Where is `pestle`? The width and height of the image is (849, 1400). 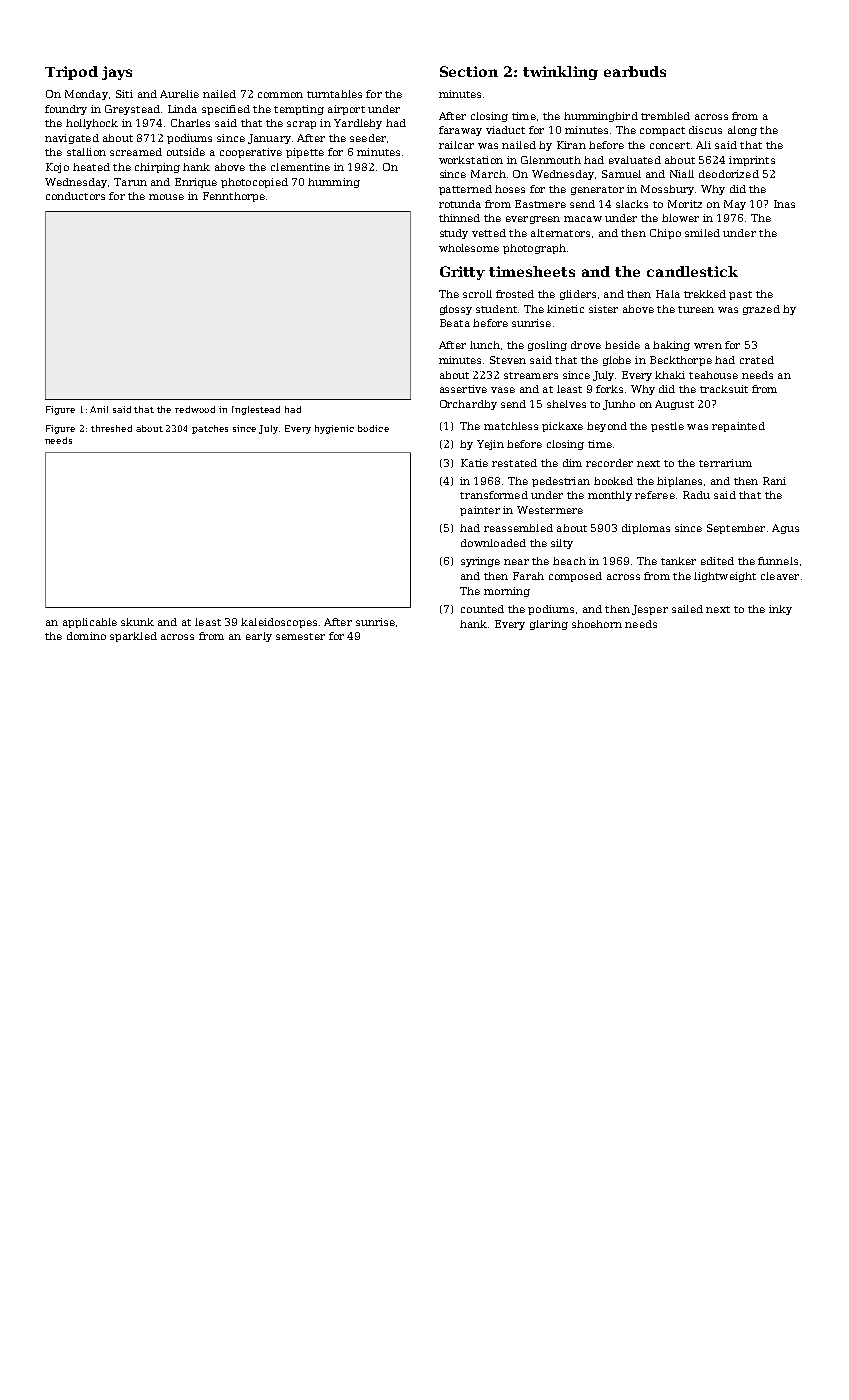
pestle is located at coordinates (667, 427).
